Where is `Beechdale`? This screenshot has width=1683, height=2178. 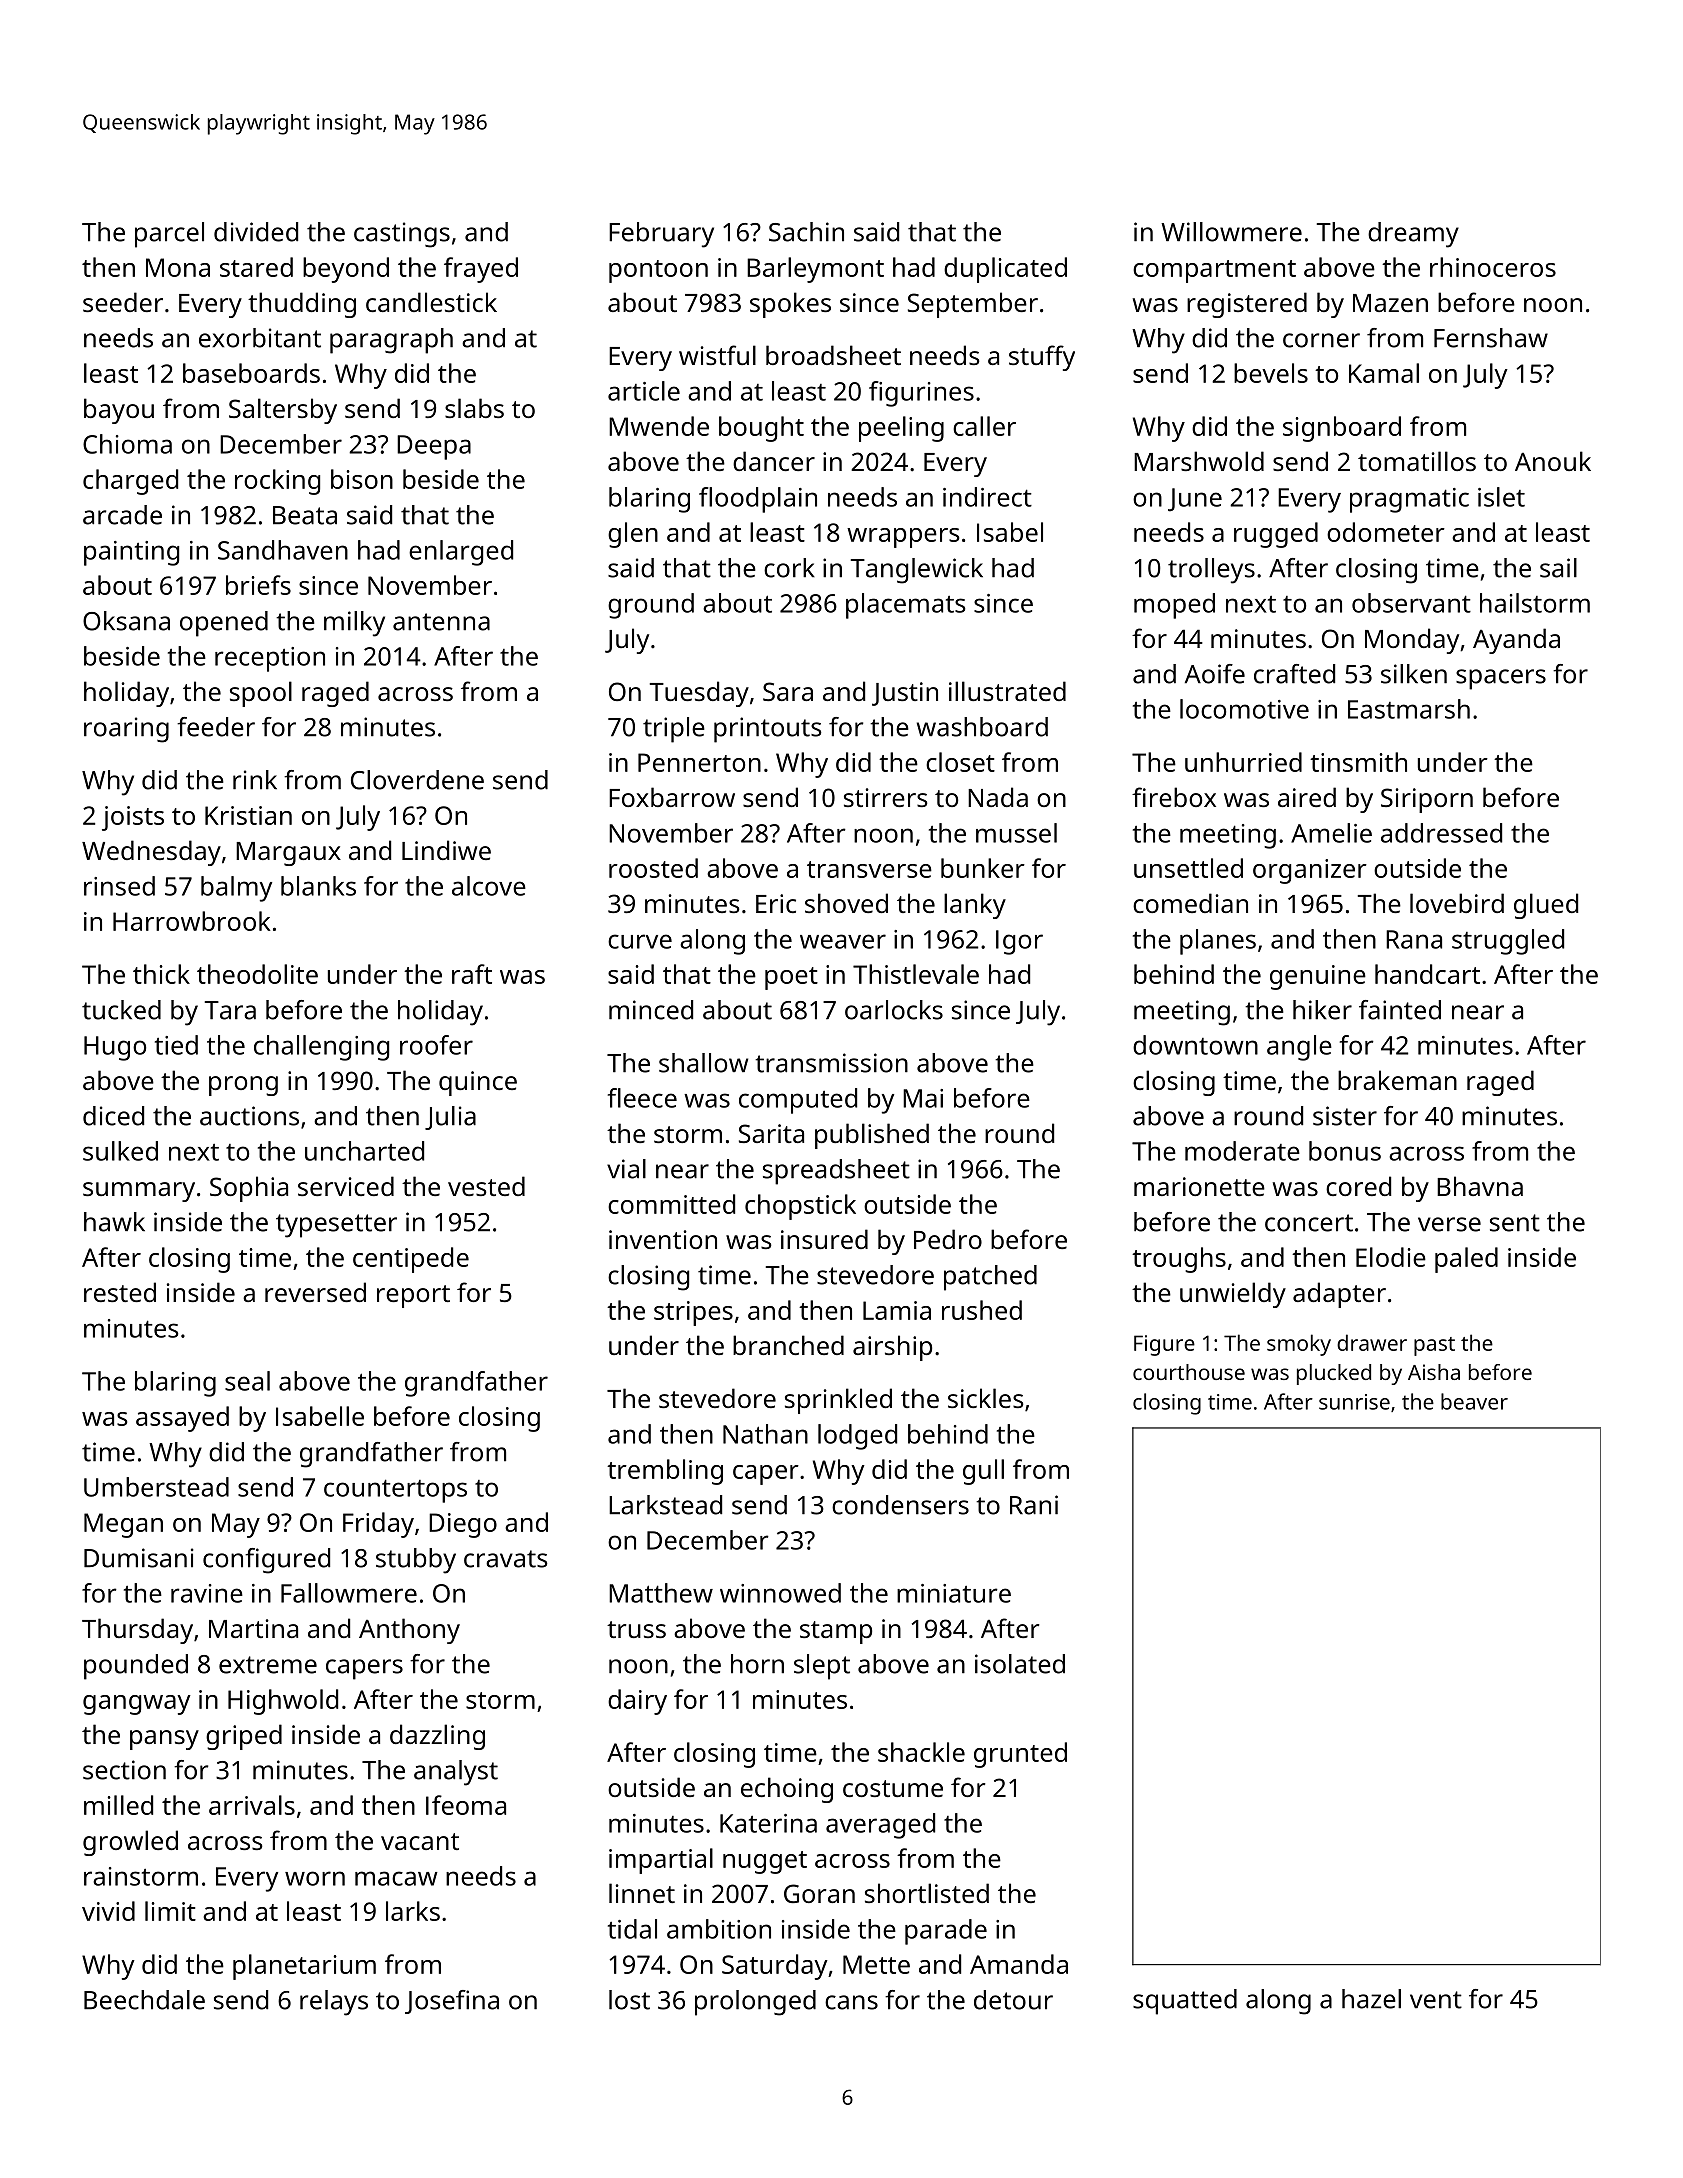 Beechdale is located at coordinates (144, 2000).
